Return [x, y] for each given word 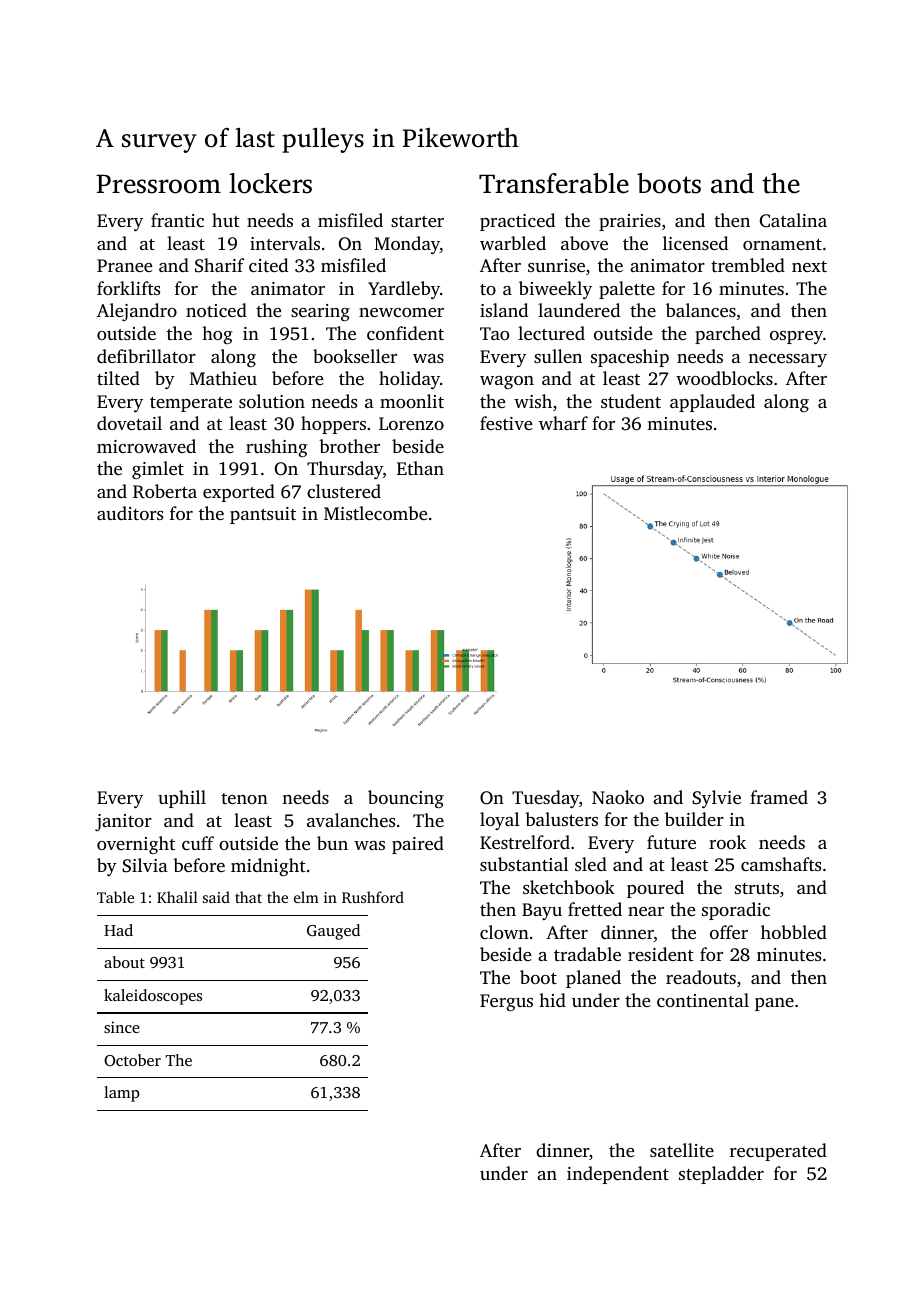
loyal [499, 821]
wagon [507, 382]
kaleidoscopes [153, 997]
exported [239, 493]
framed [779, 797]
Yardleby [404, 290]
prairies [630, 222]
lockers [270, 183]
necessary [787, 360]
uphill [182, 799]
